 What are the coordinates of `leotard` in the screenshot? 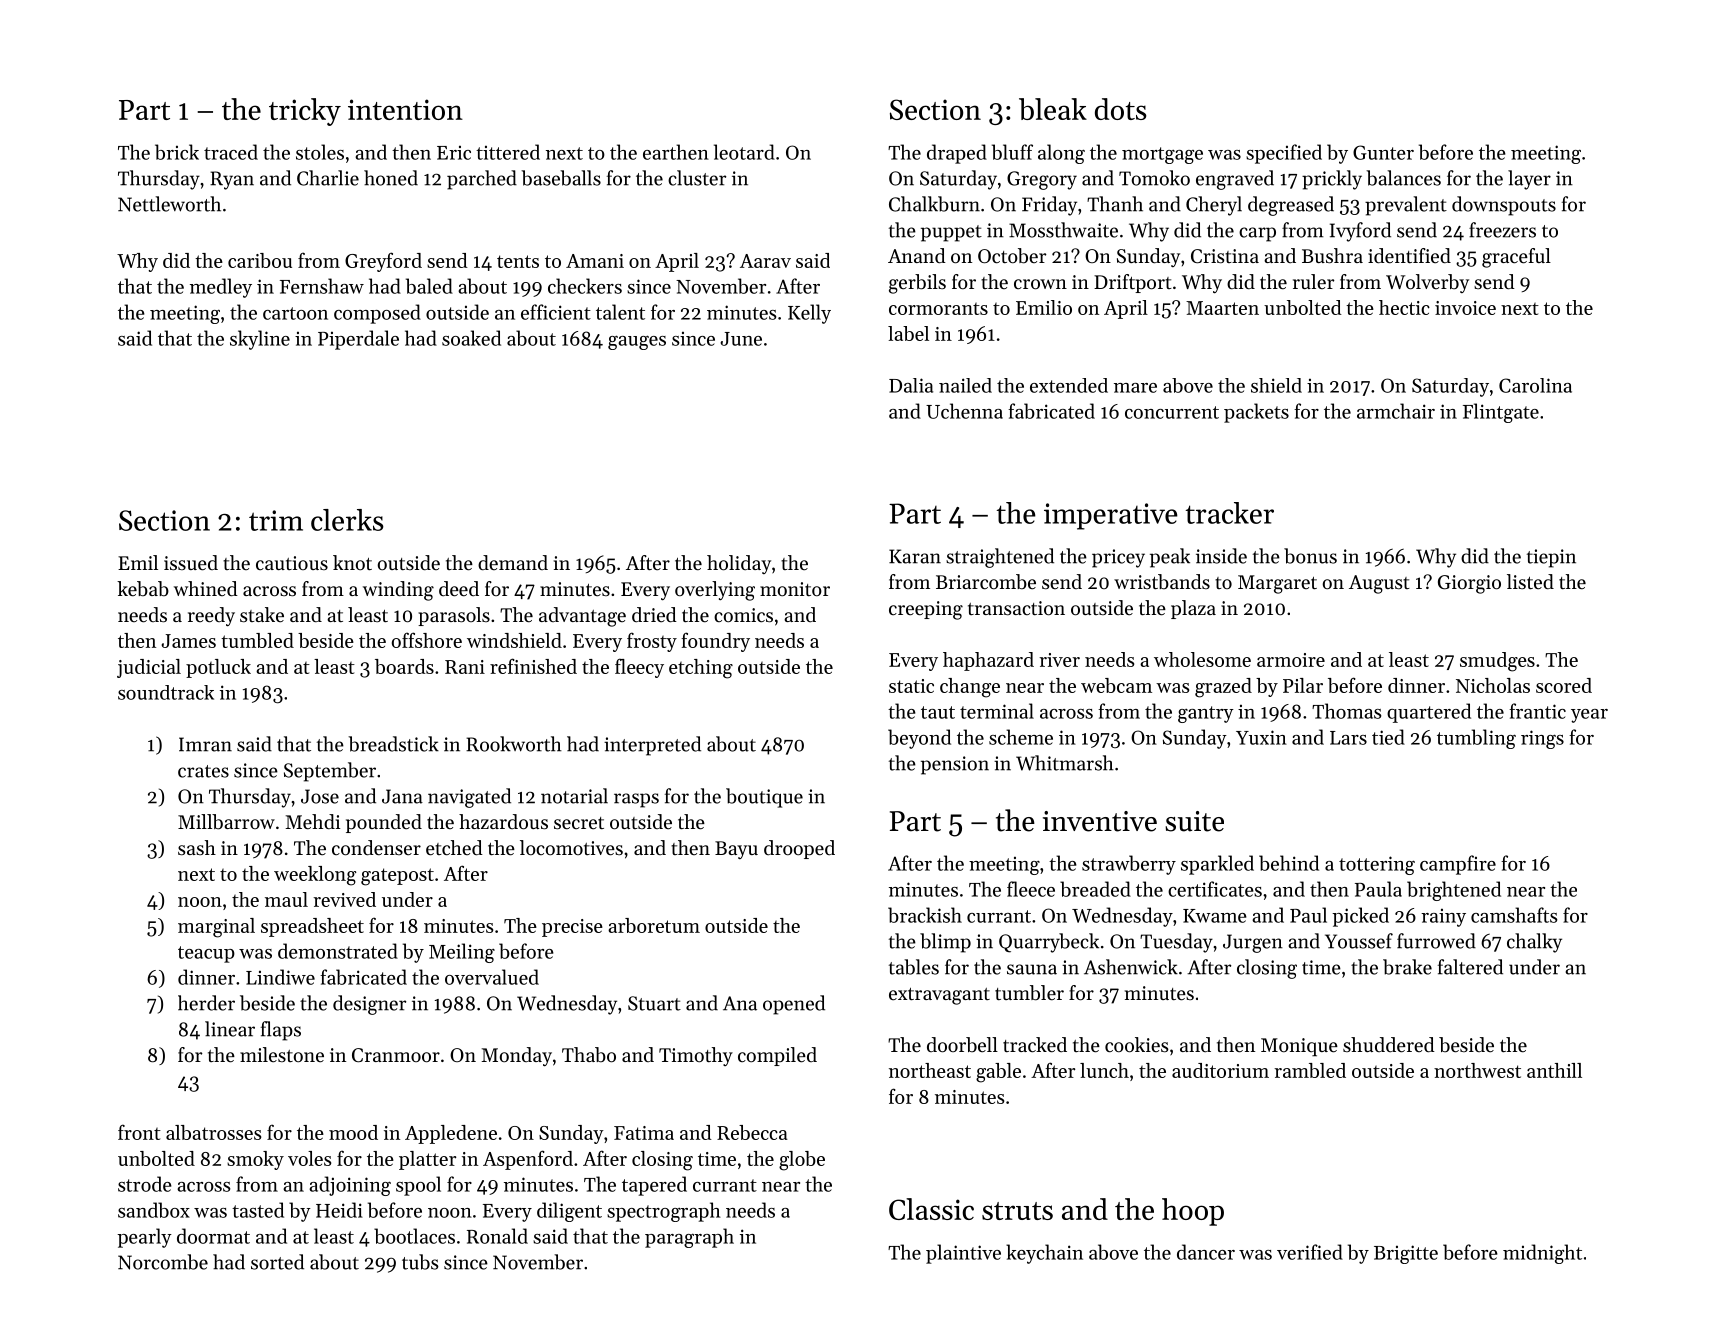 It's located at (744, 152).
